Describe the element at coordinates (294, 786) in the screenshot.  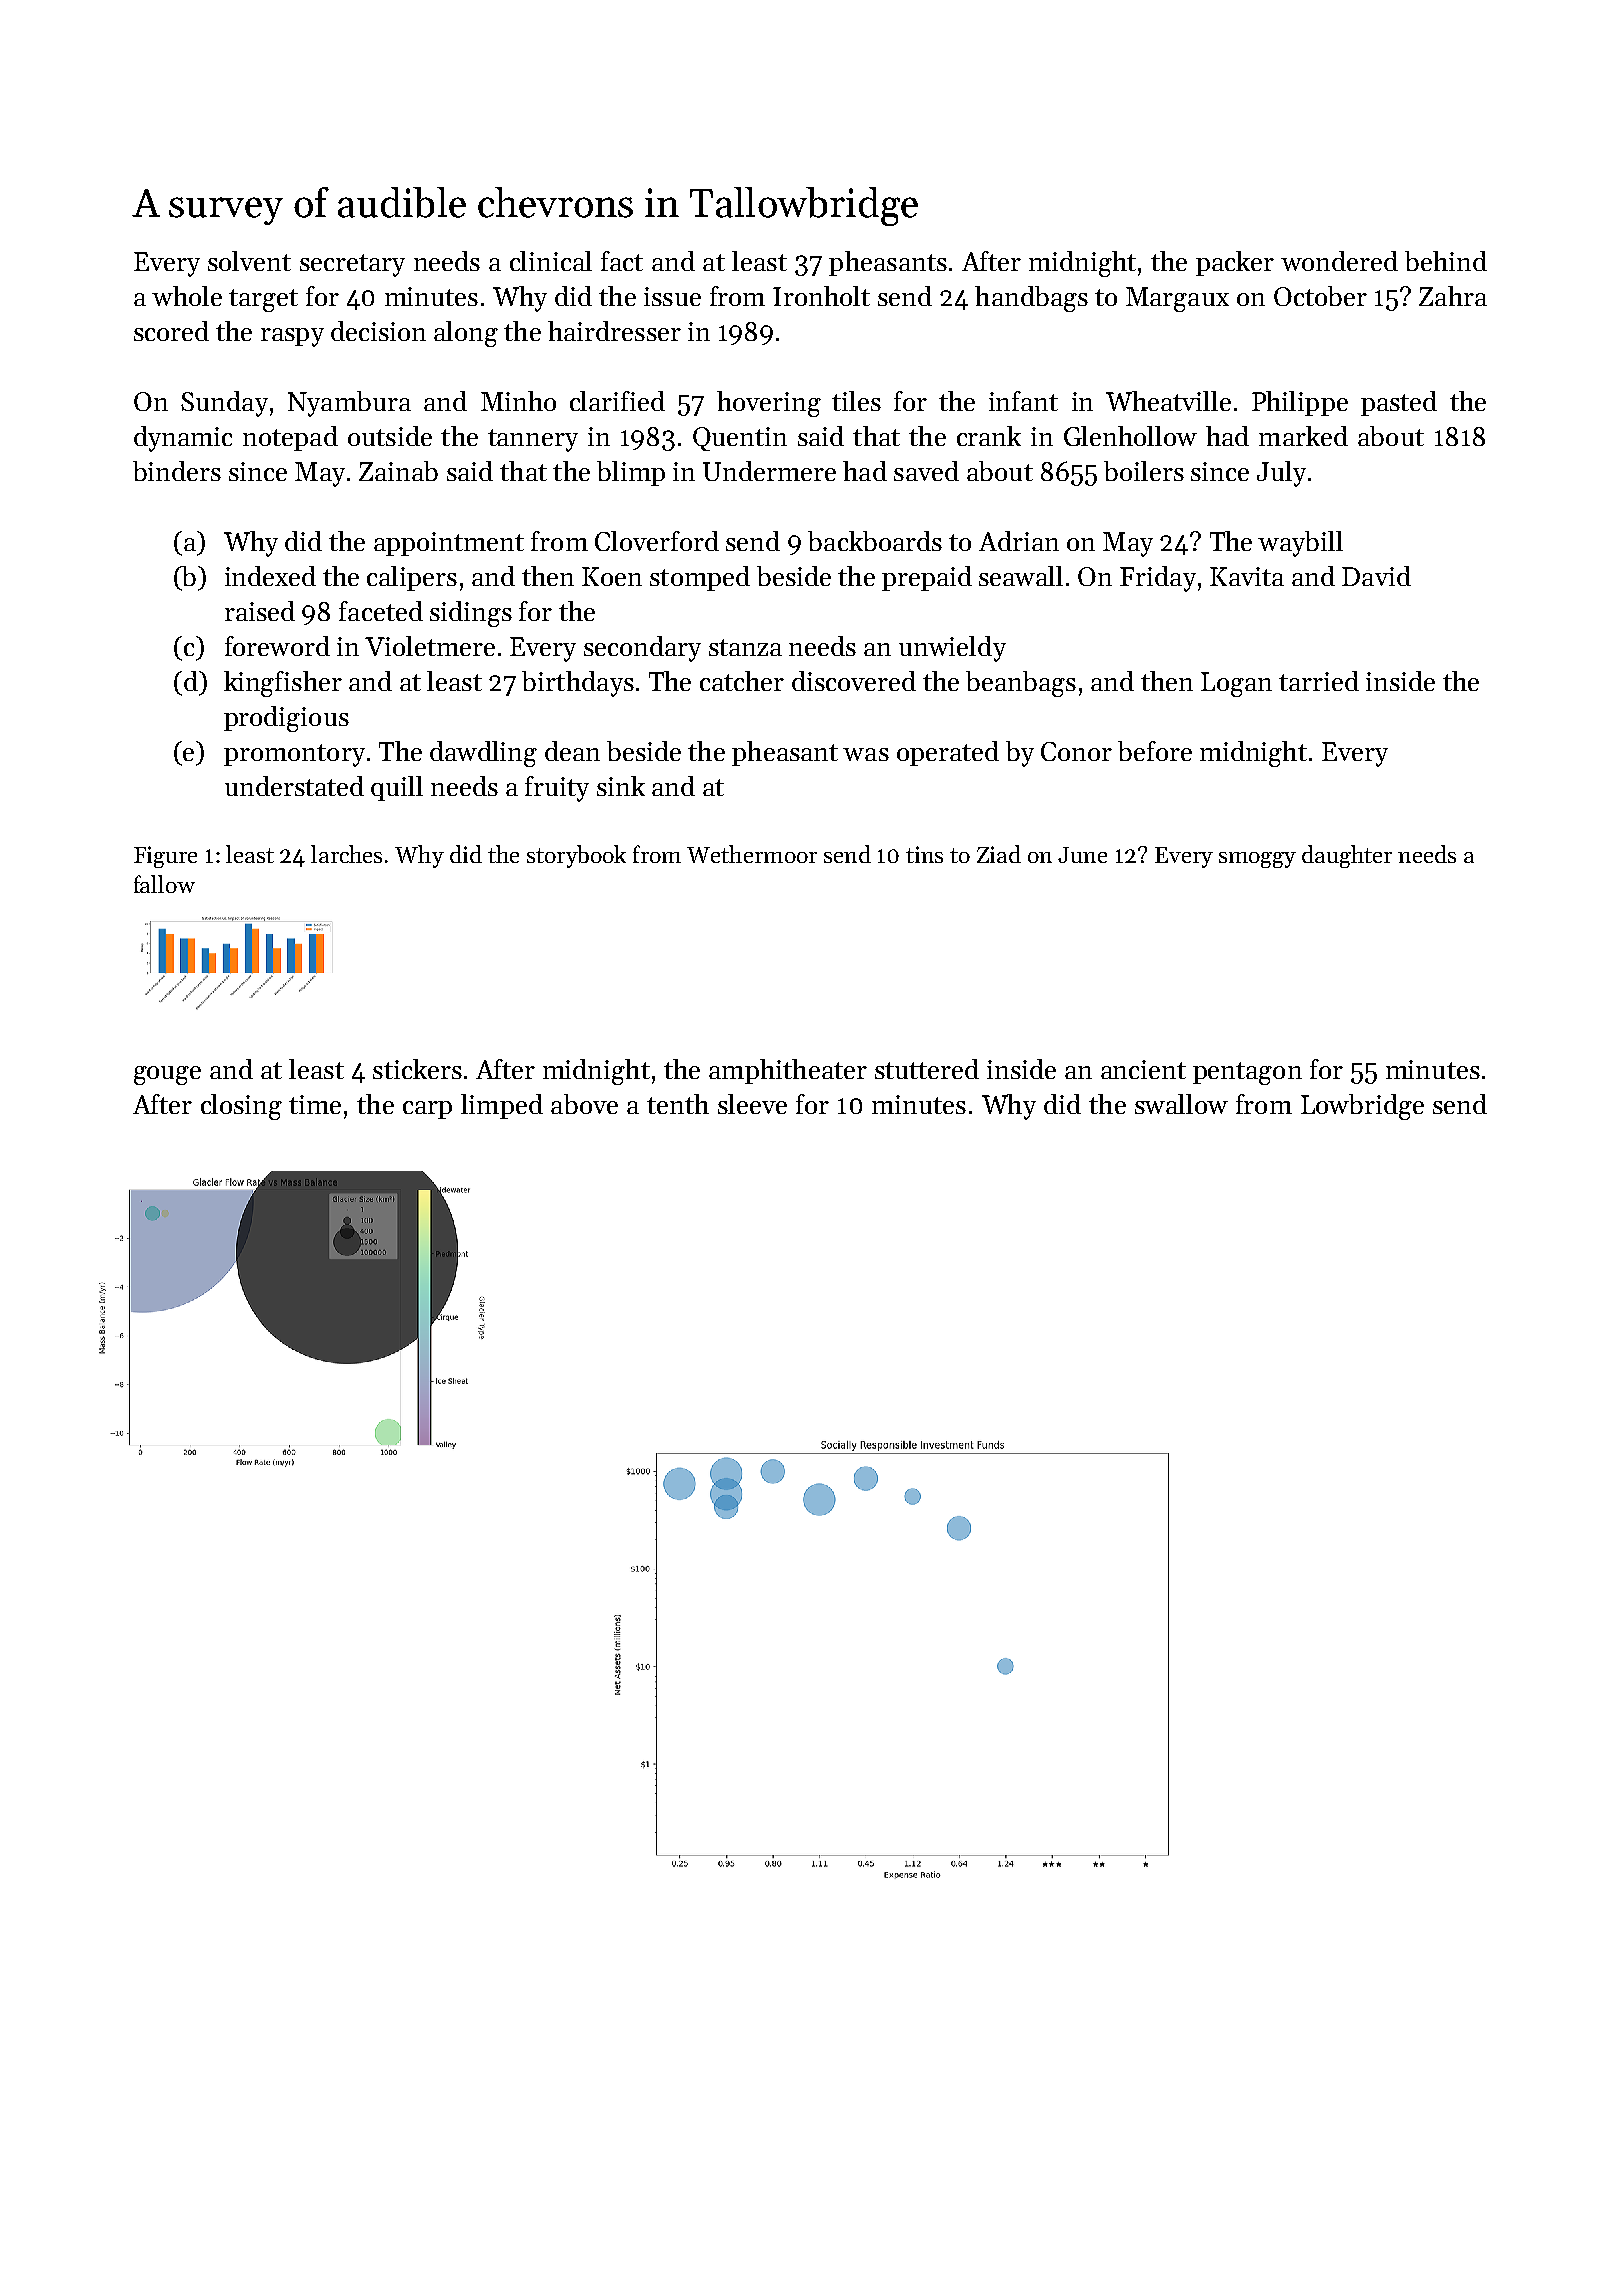
I see `understated` at that location.
